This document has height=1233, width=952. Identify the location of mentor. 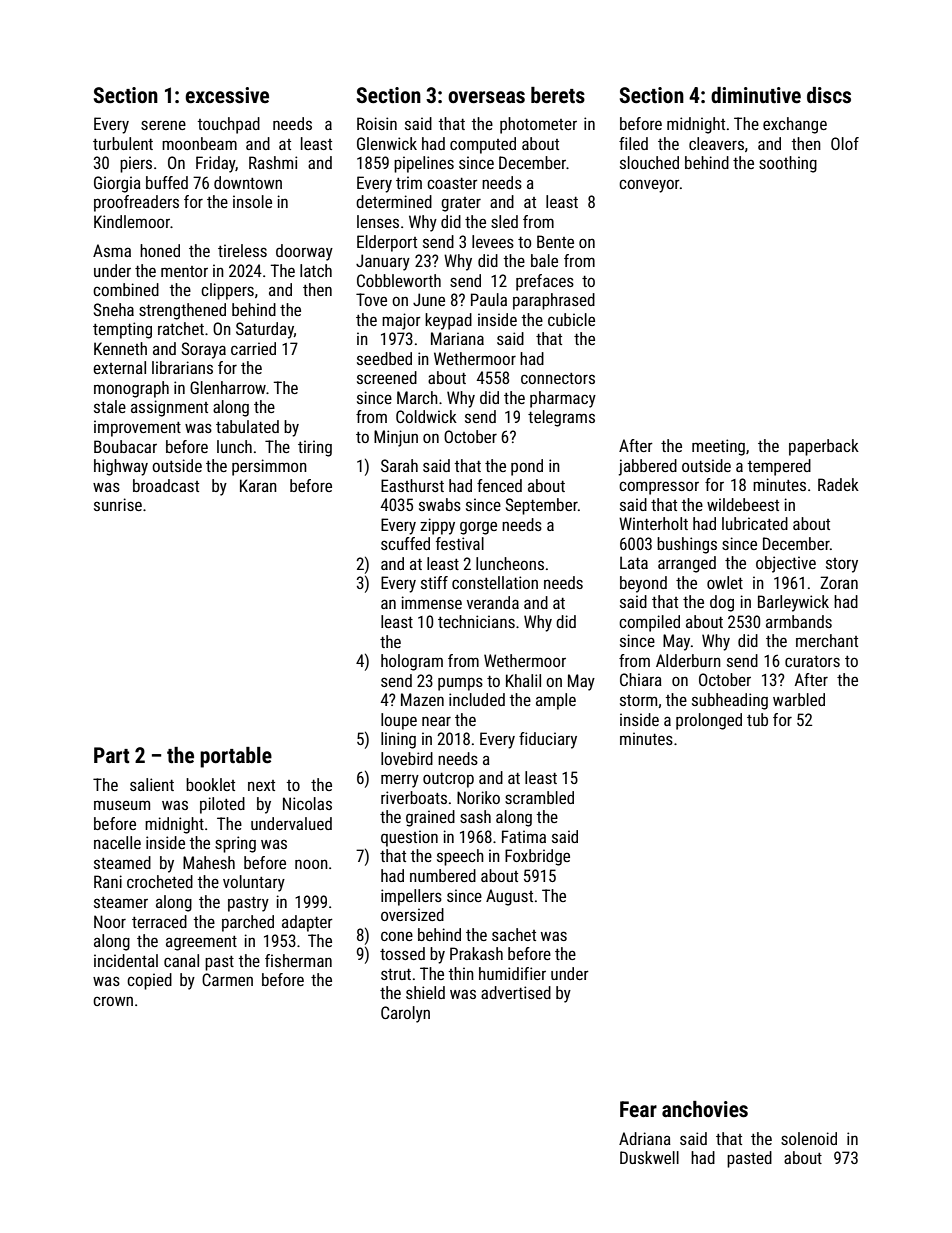
(184, 271).
